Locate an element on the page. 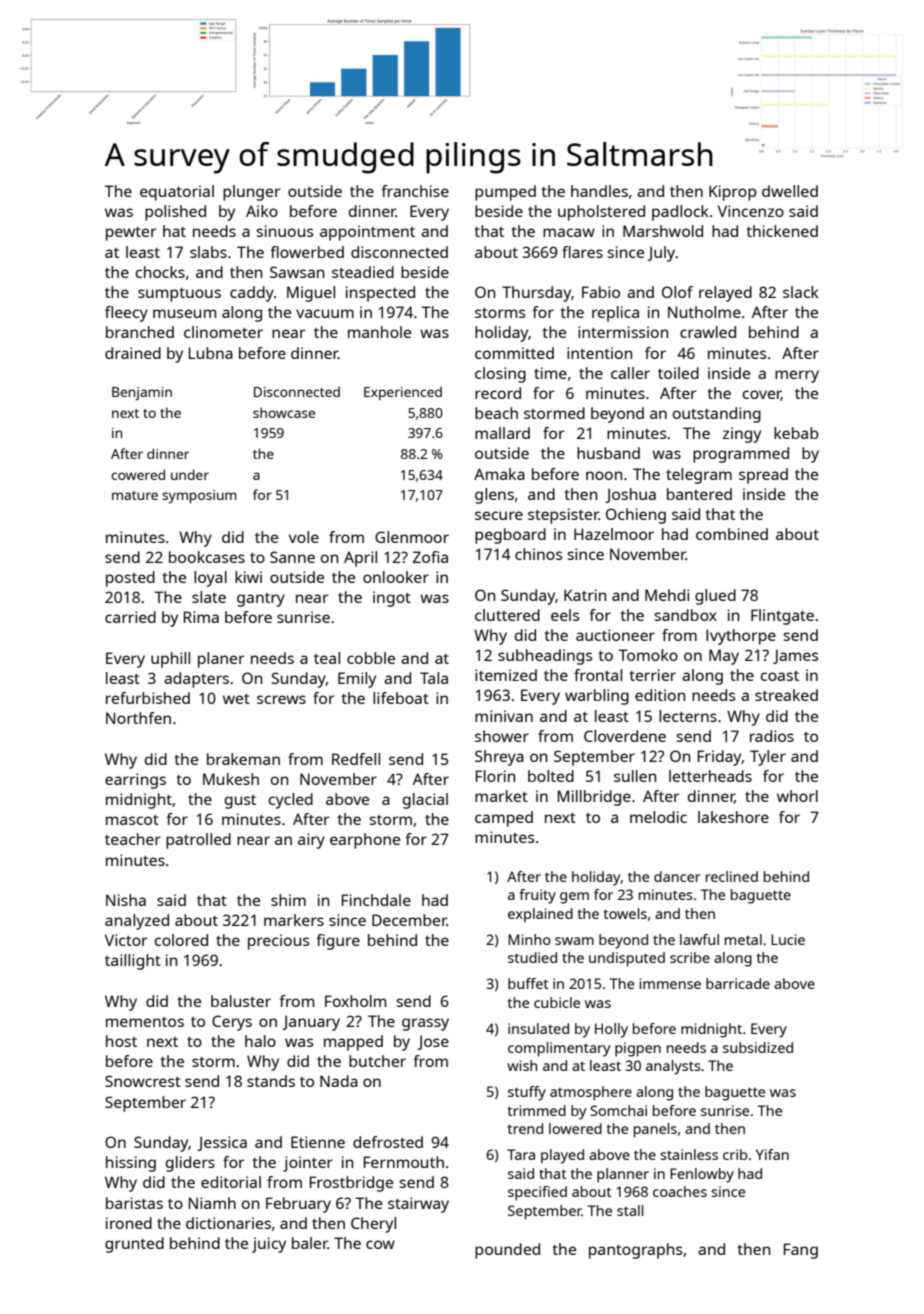 The height and width of the image is (1314, 924). fleecy is located at coordinates (126, 314).
